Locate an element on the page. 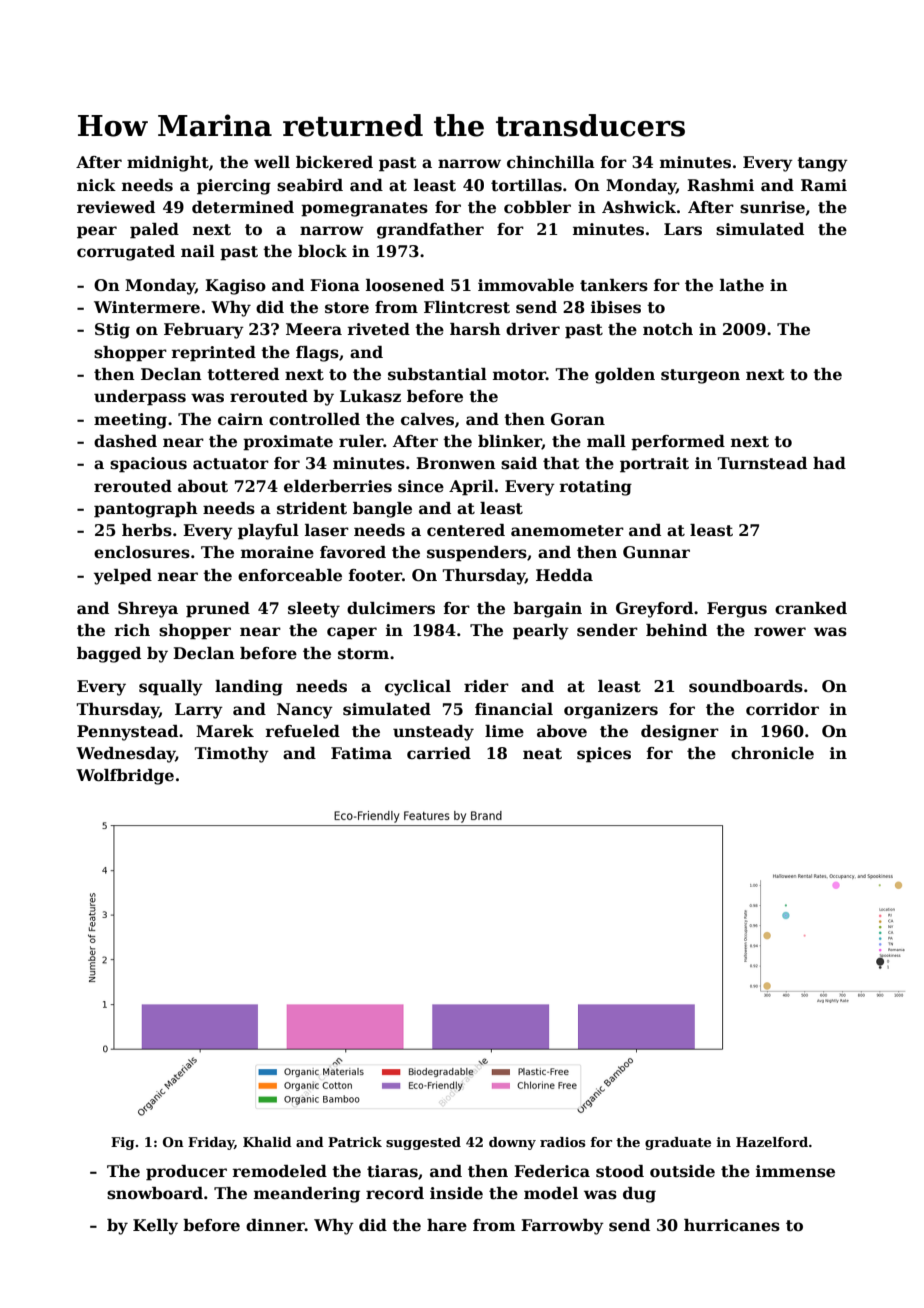 This page has width=924, height=1308. producer is located at coordinates (186, 1173).
